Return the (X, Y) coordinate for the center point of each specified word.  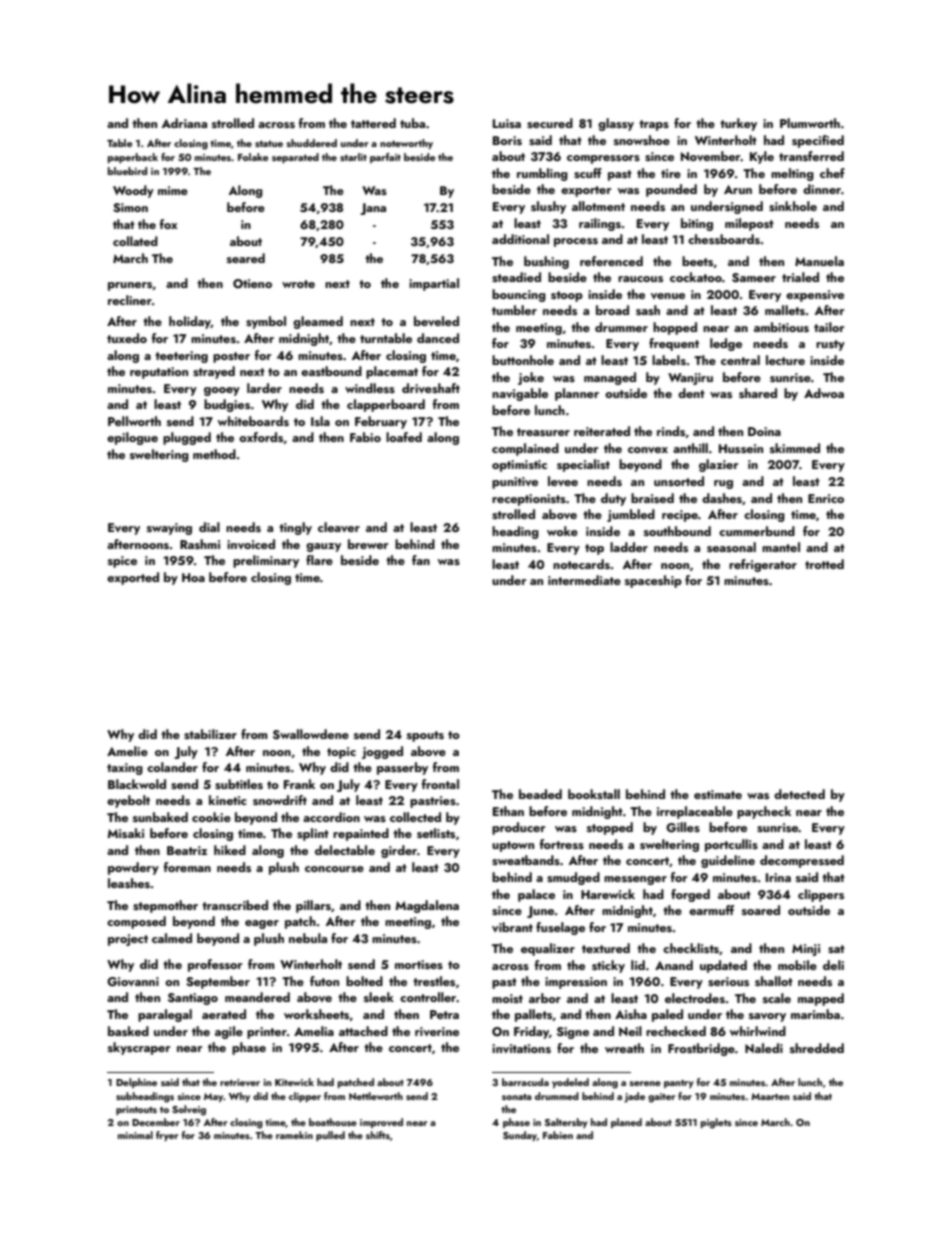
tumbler (514, 310)
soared (761, 910)
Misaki (125, 833)
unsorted (679, 481)
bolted (364, 981)
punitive (515, 483)
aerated (224, 1014)
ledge (726, 344)
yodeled (570, 1083)
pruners (130, 286)
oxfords (261, 437)
